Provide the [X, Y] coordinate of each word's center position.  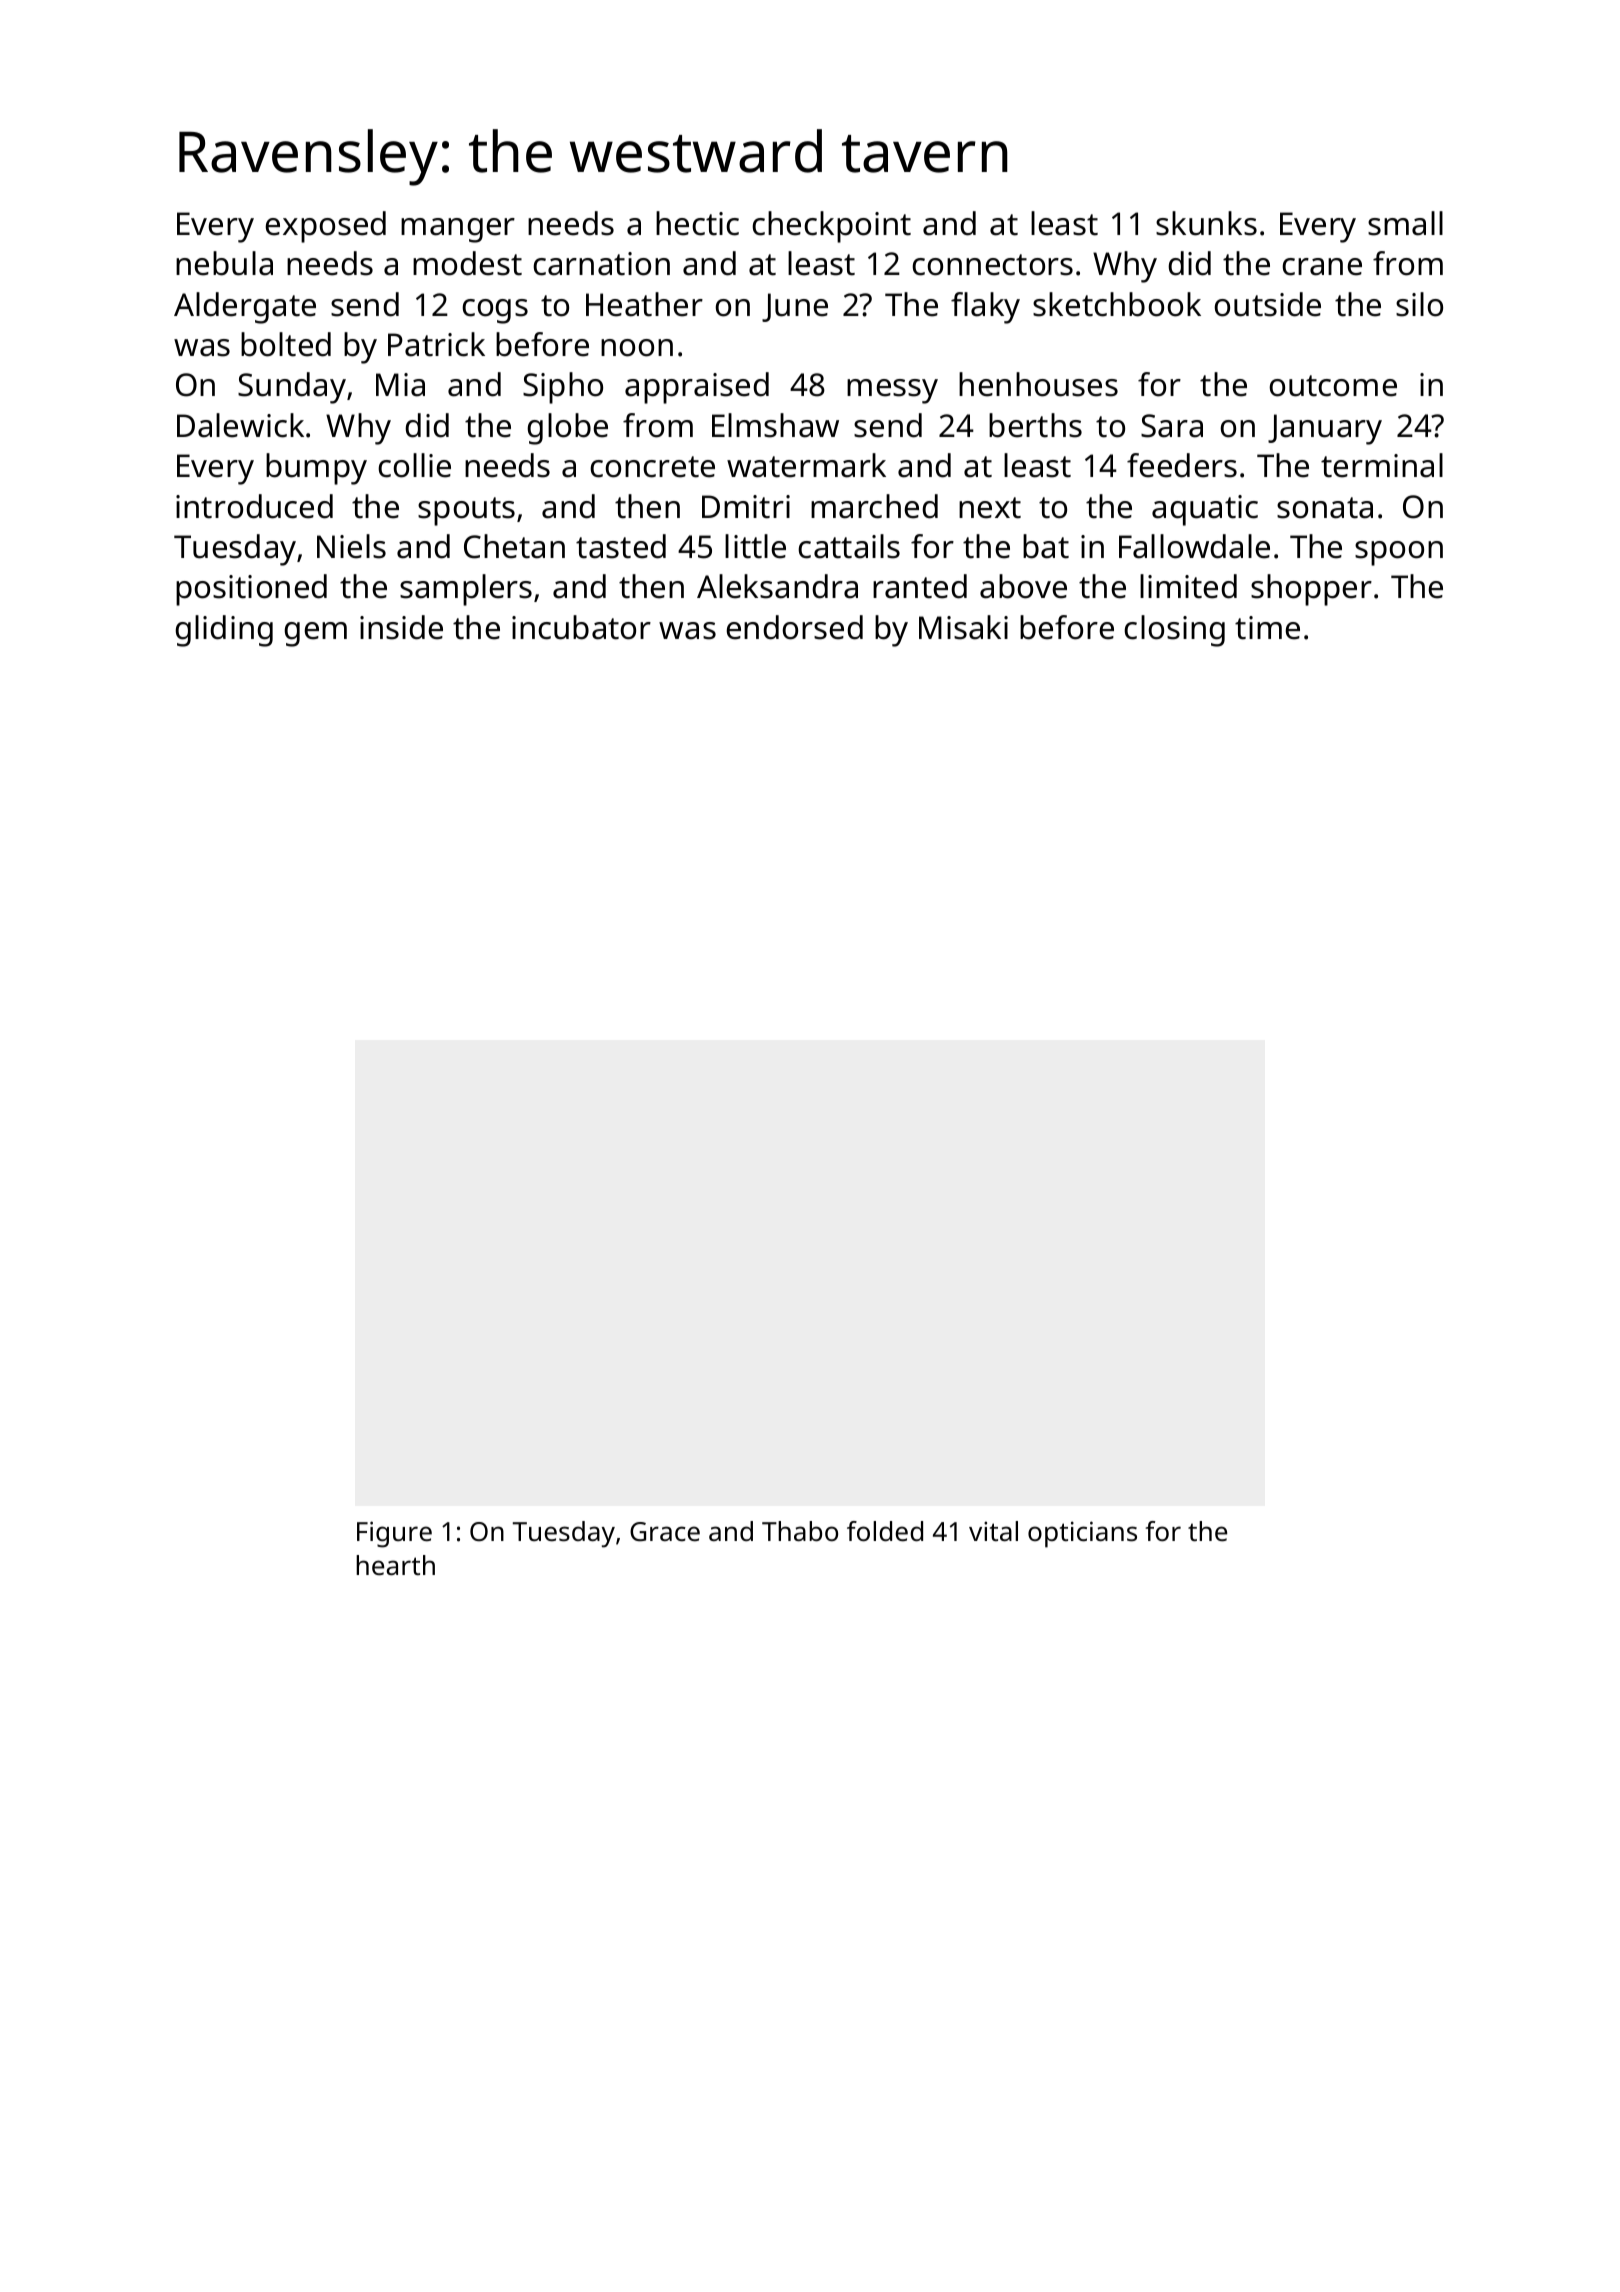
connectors [992, 265]
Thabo [800, 1531]
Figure [394, 1534]
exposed [325, 227]
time [1267, 628]
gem [315, 634]
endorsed [794, 627]
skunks [1206, 223]
